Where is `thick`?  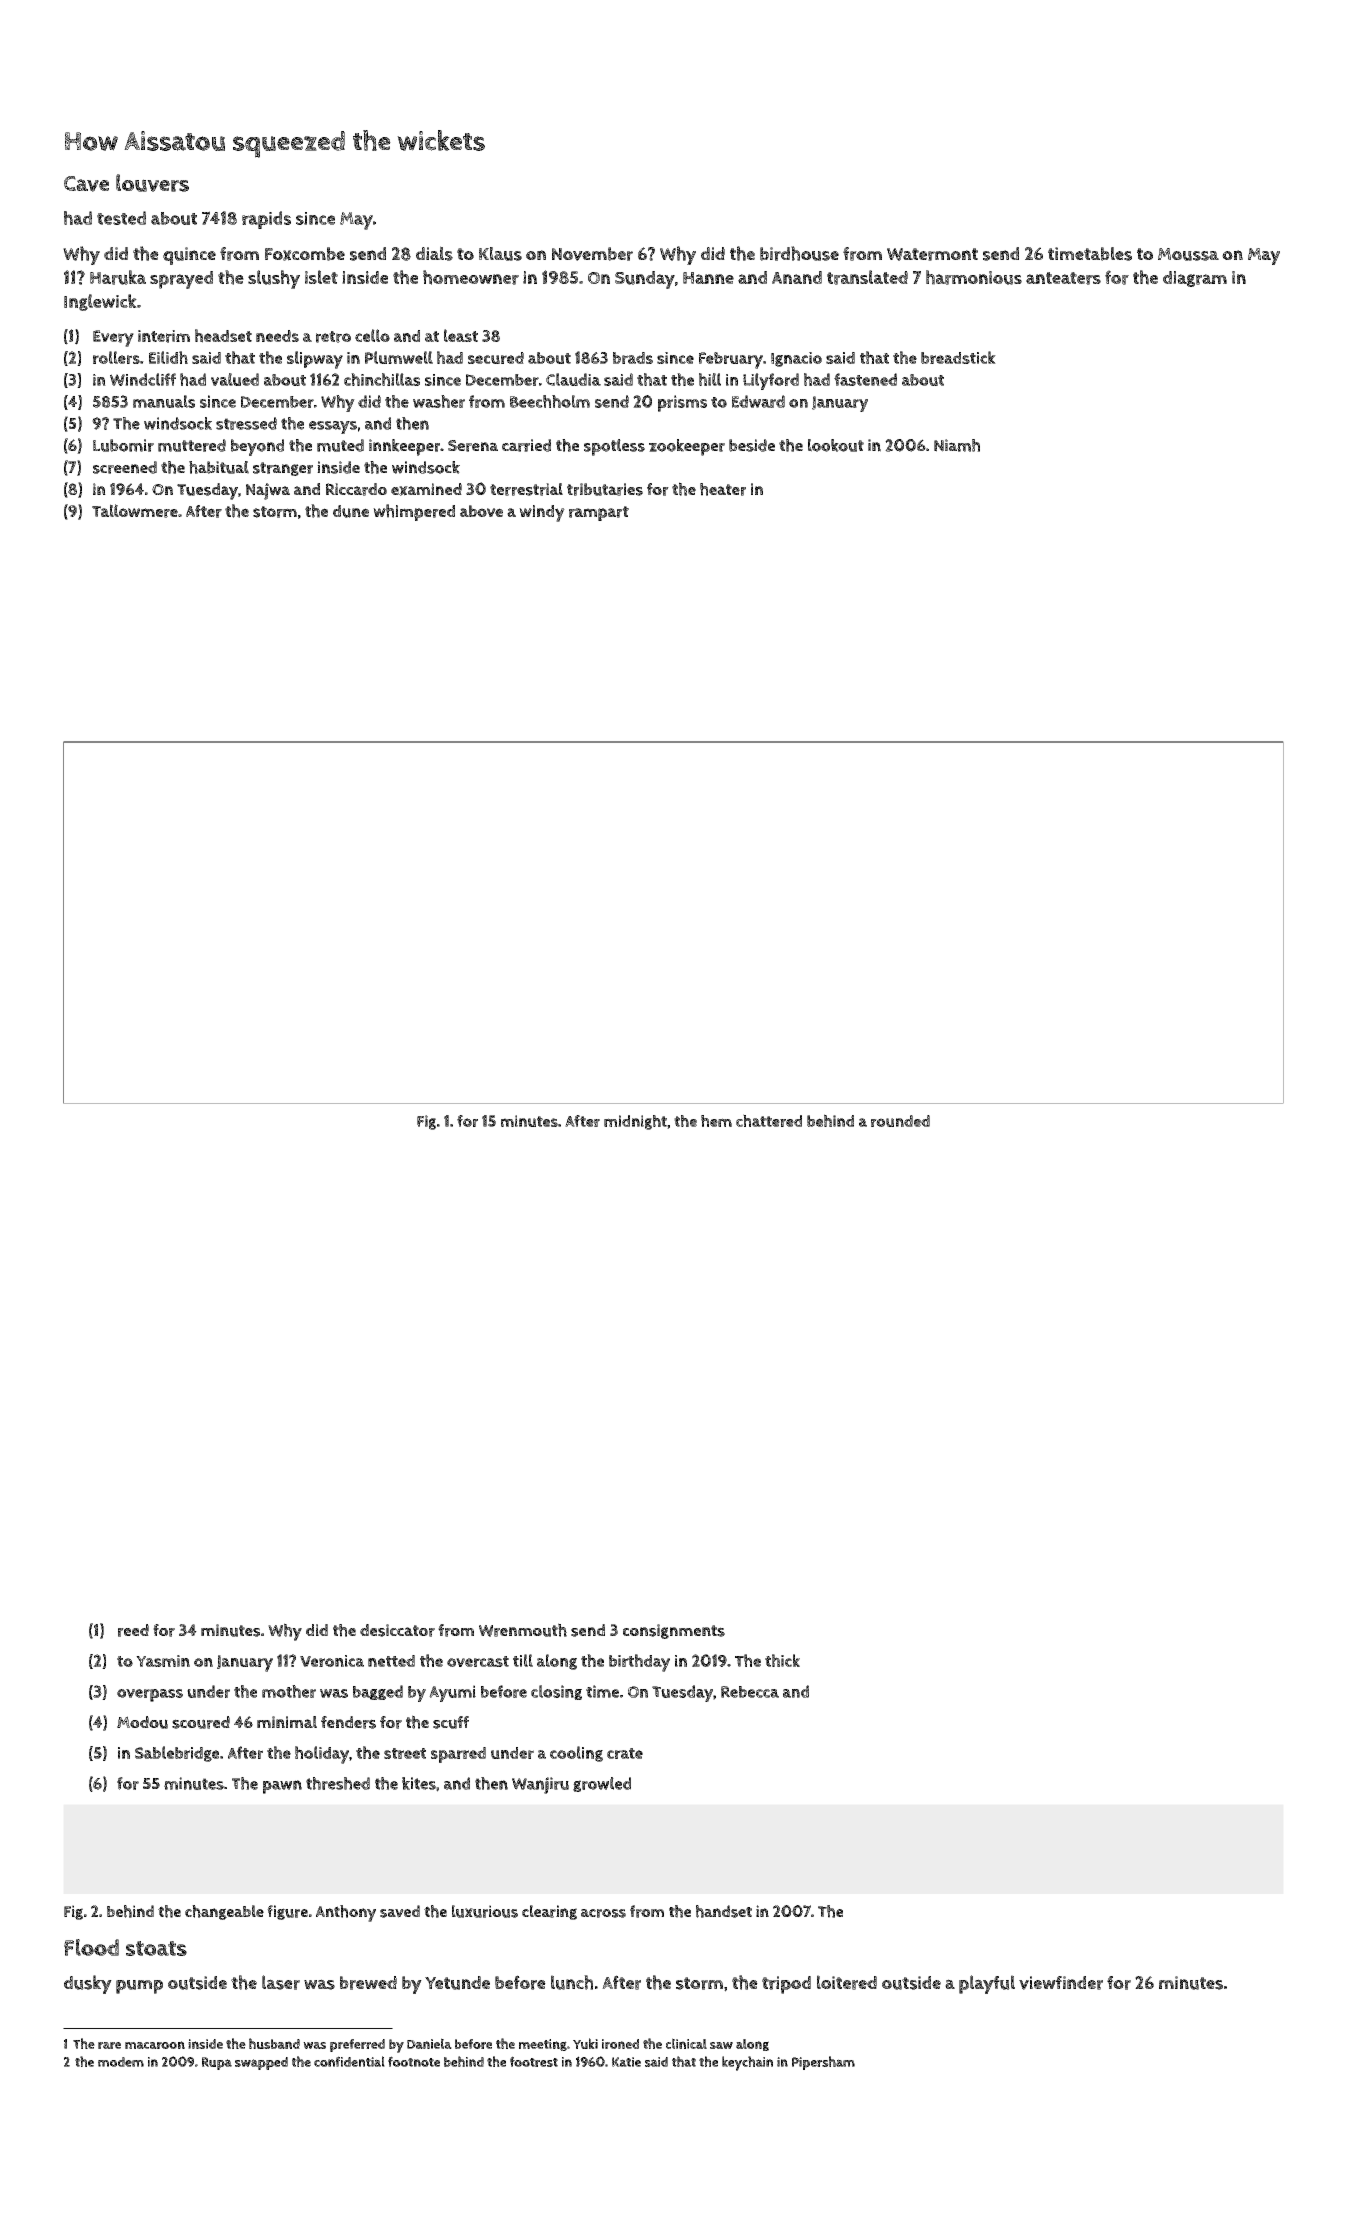 thick is located at coordinates (782, 1660).
